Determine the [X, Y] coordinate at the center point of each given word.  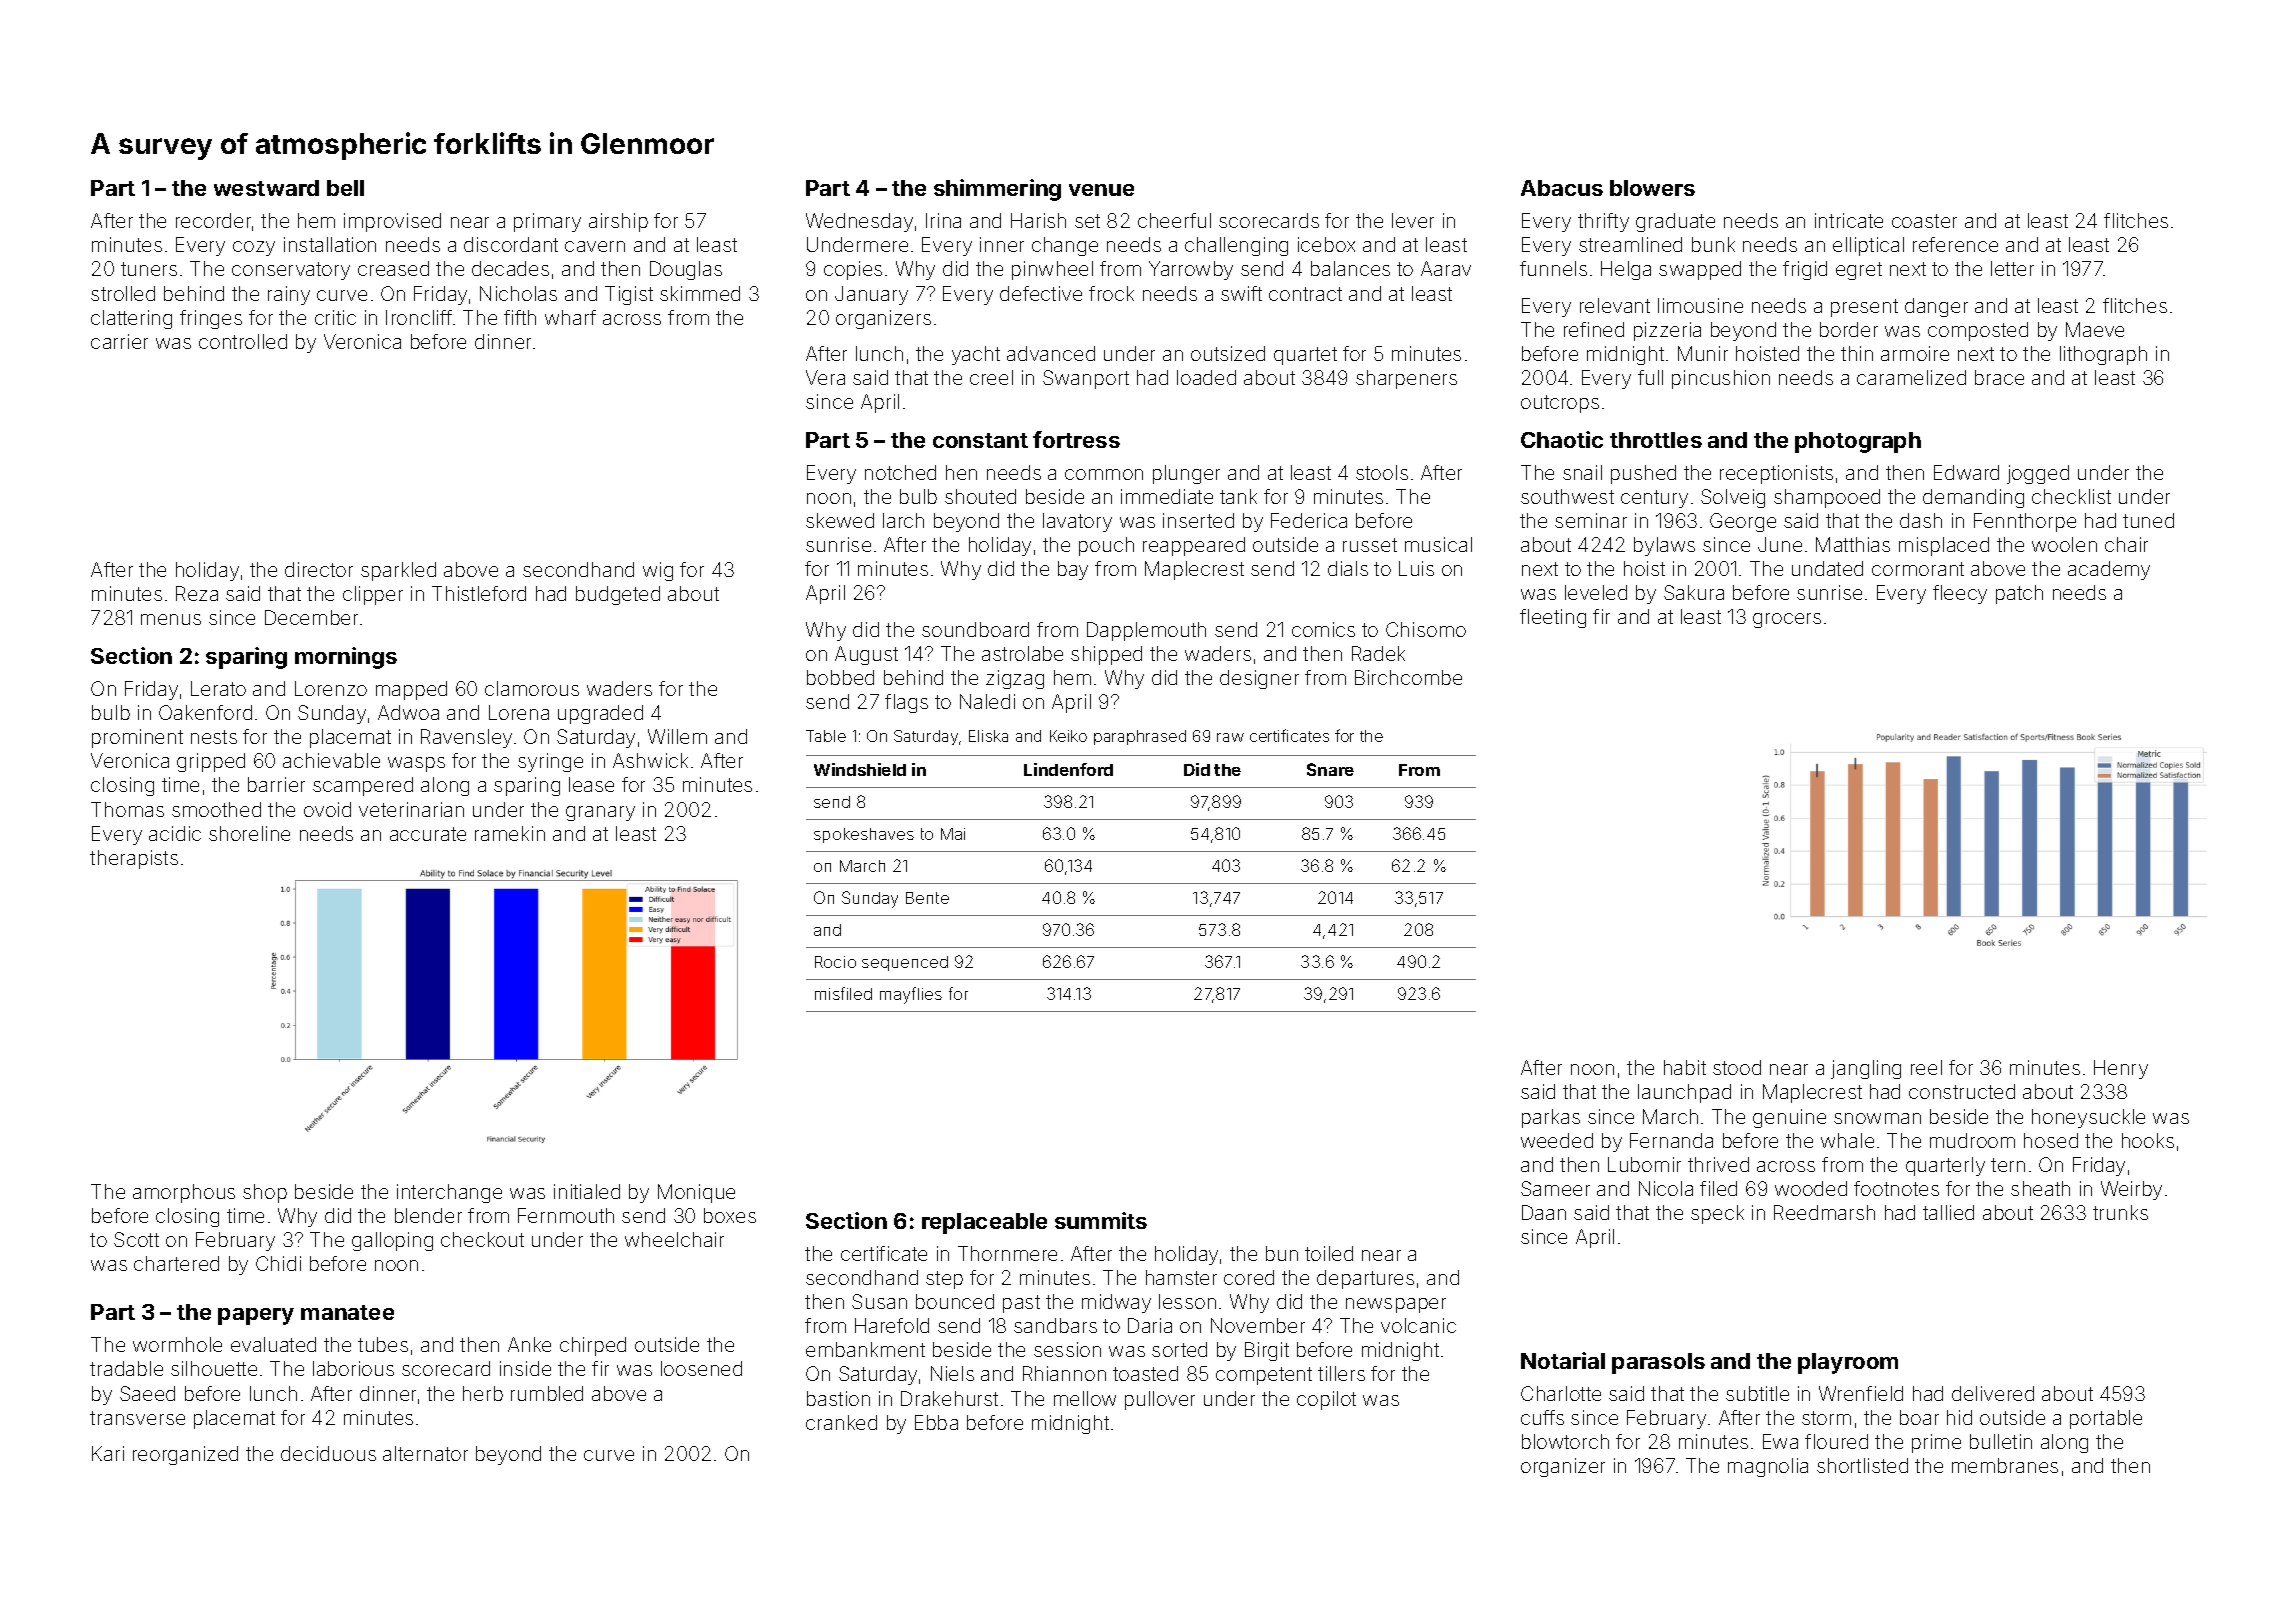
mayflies [911, 995]
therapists [134, 859]
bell [345, 188]
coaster [1924, 221]
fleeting [1553, 618]
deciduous [328, 1453]
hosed [2051, 1140]
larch [903, 520]
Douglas [686, 270]
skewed [840, 520]
